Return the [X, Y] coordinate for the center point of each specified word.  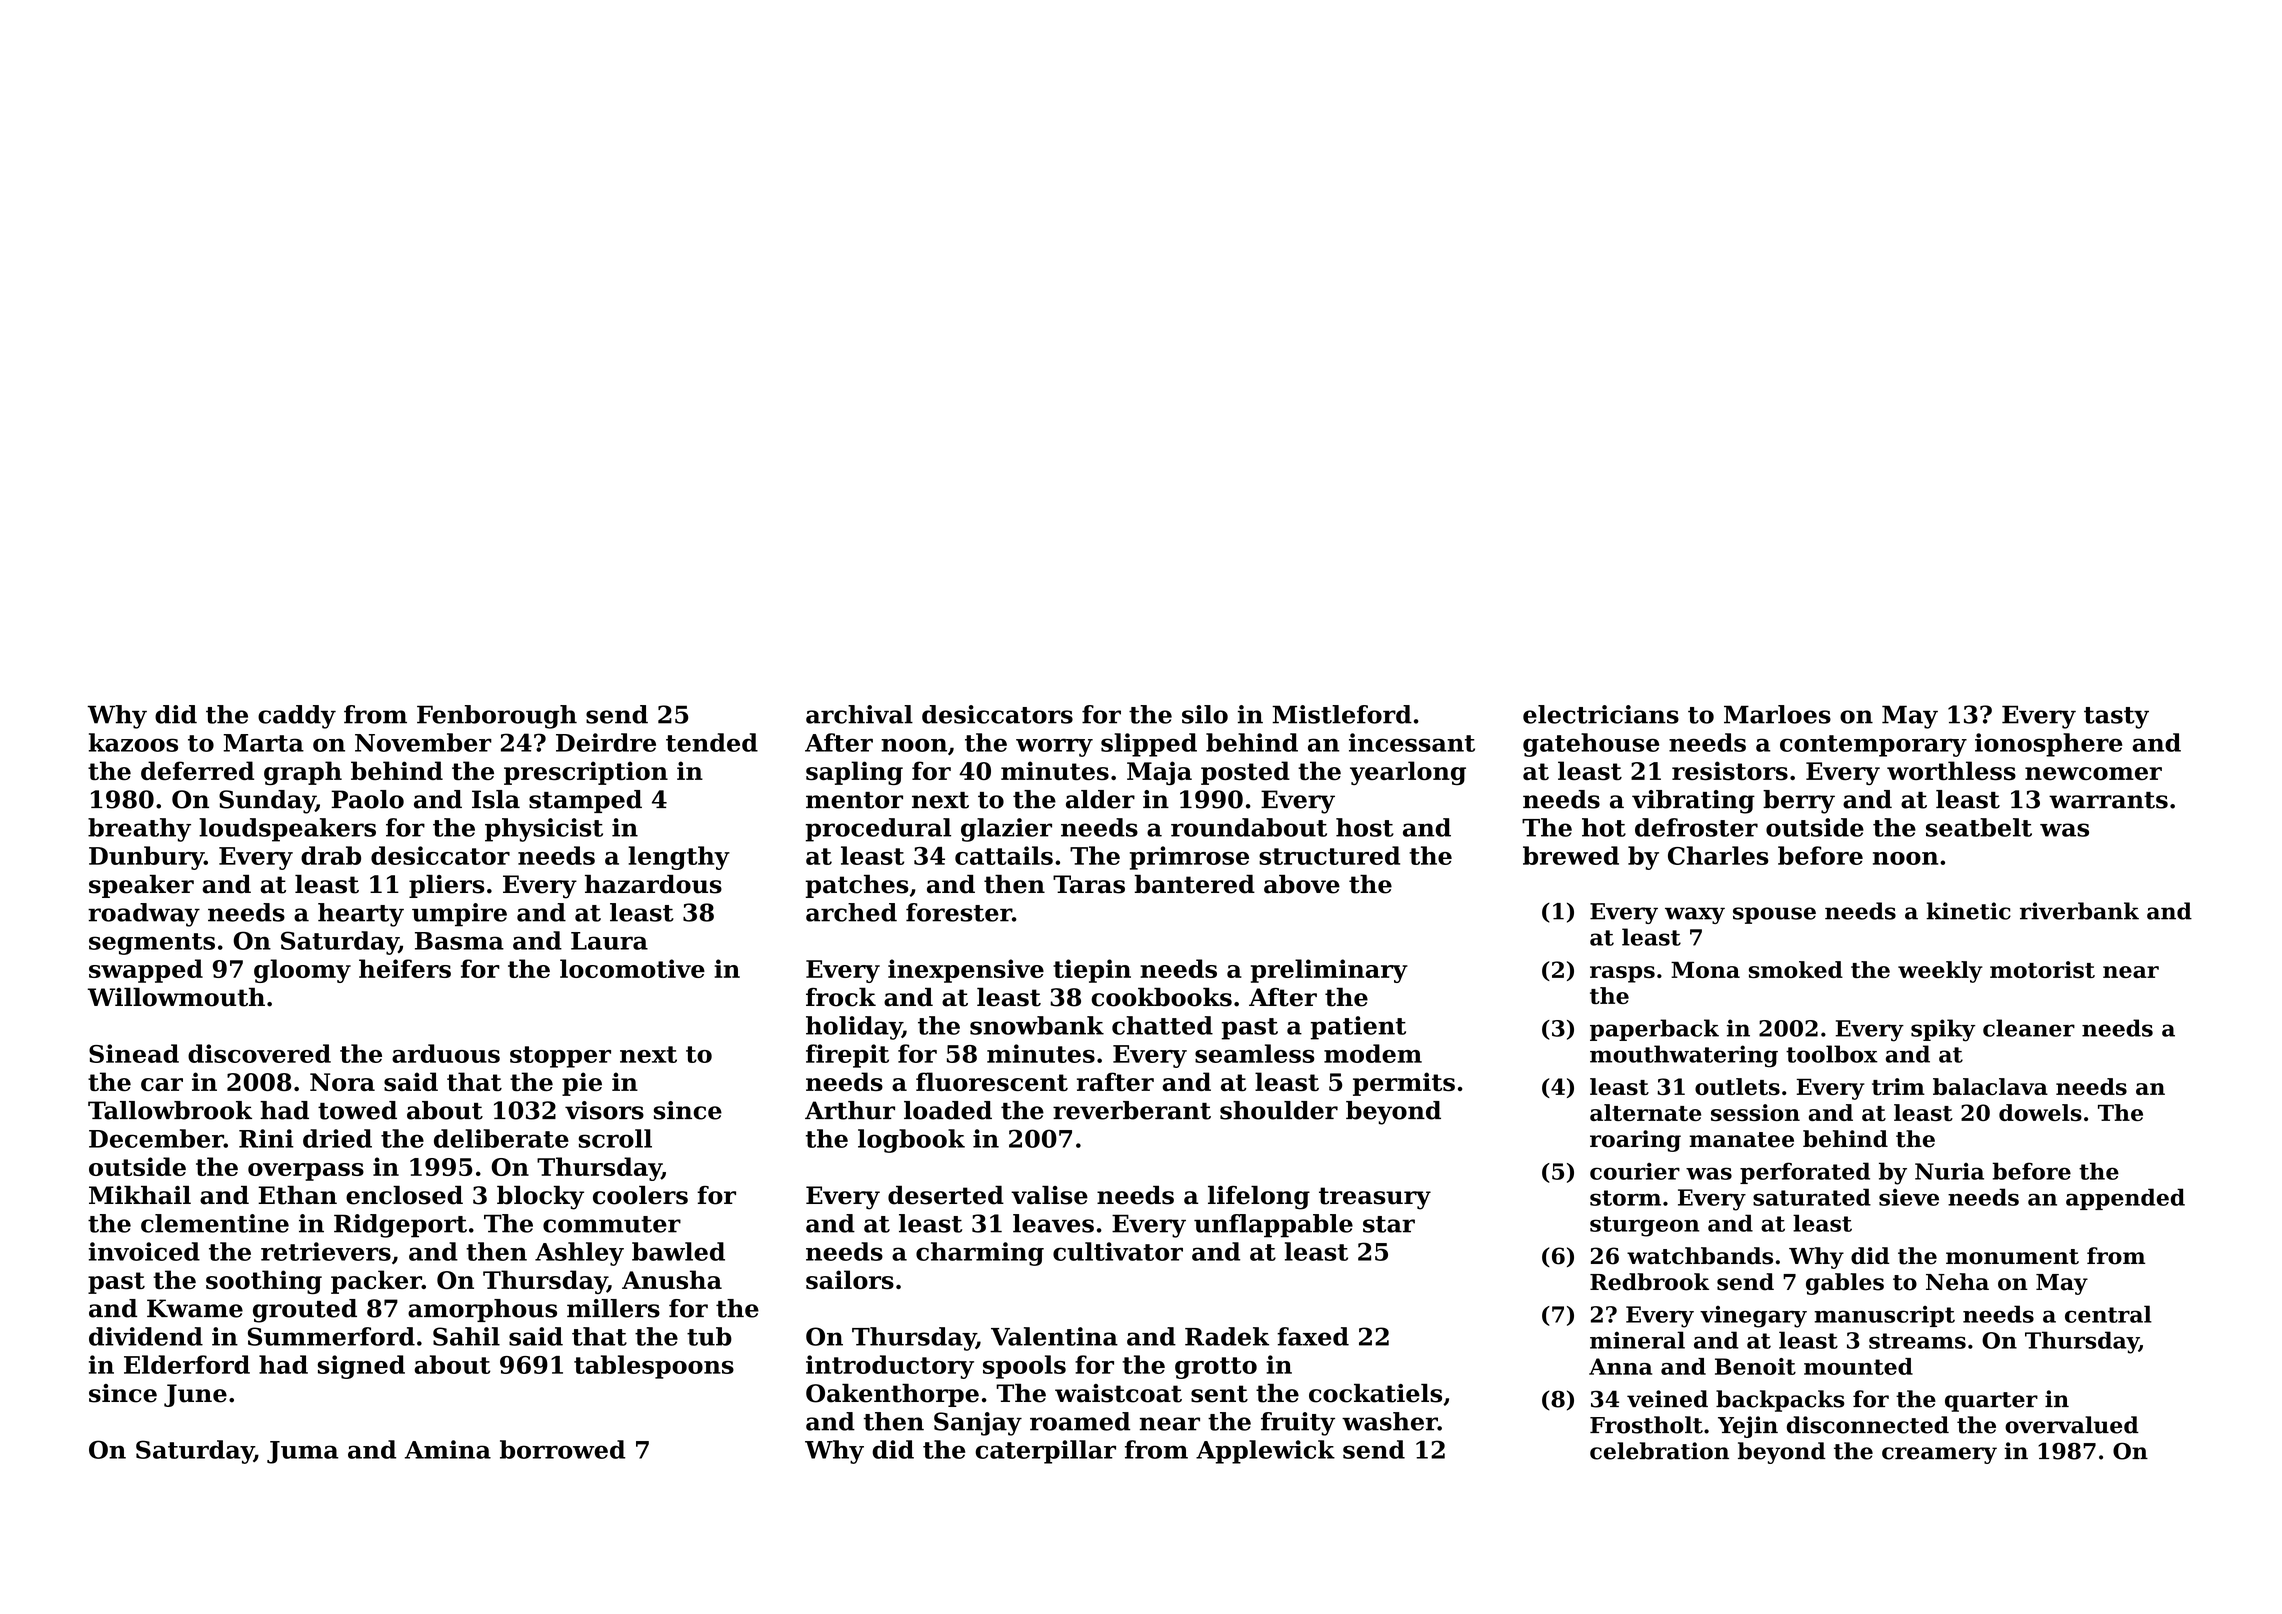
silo [1205, 714]
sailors [850, 1279]
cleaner [2029, 1028]
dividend [146, 1336]
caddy [297, 717]
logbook [911, 1141]
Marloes [1777, 714]
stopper [560, 1057]
